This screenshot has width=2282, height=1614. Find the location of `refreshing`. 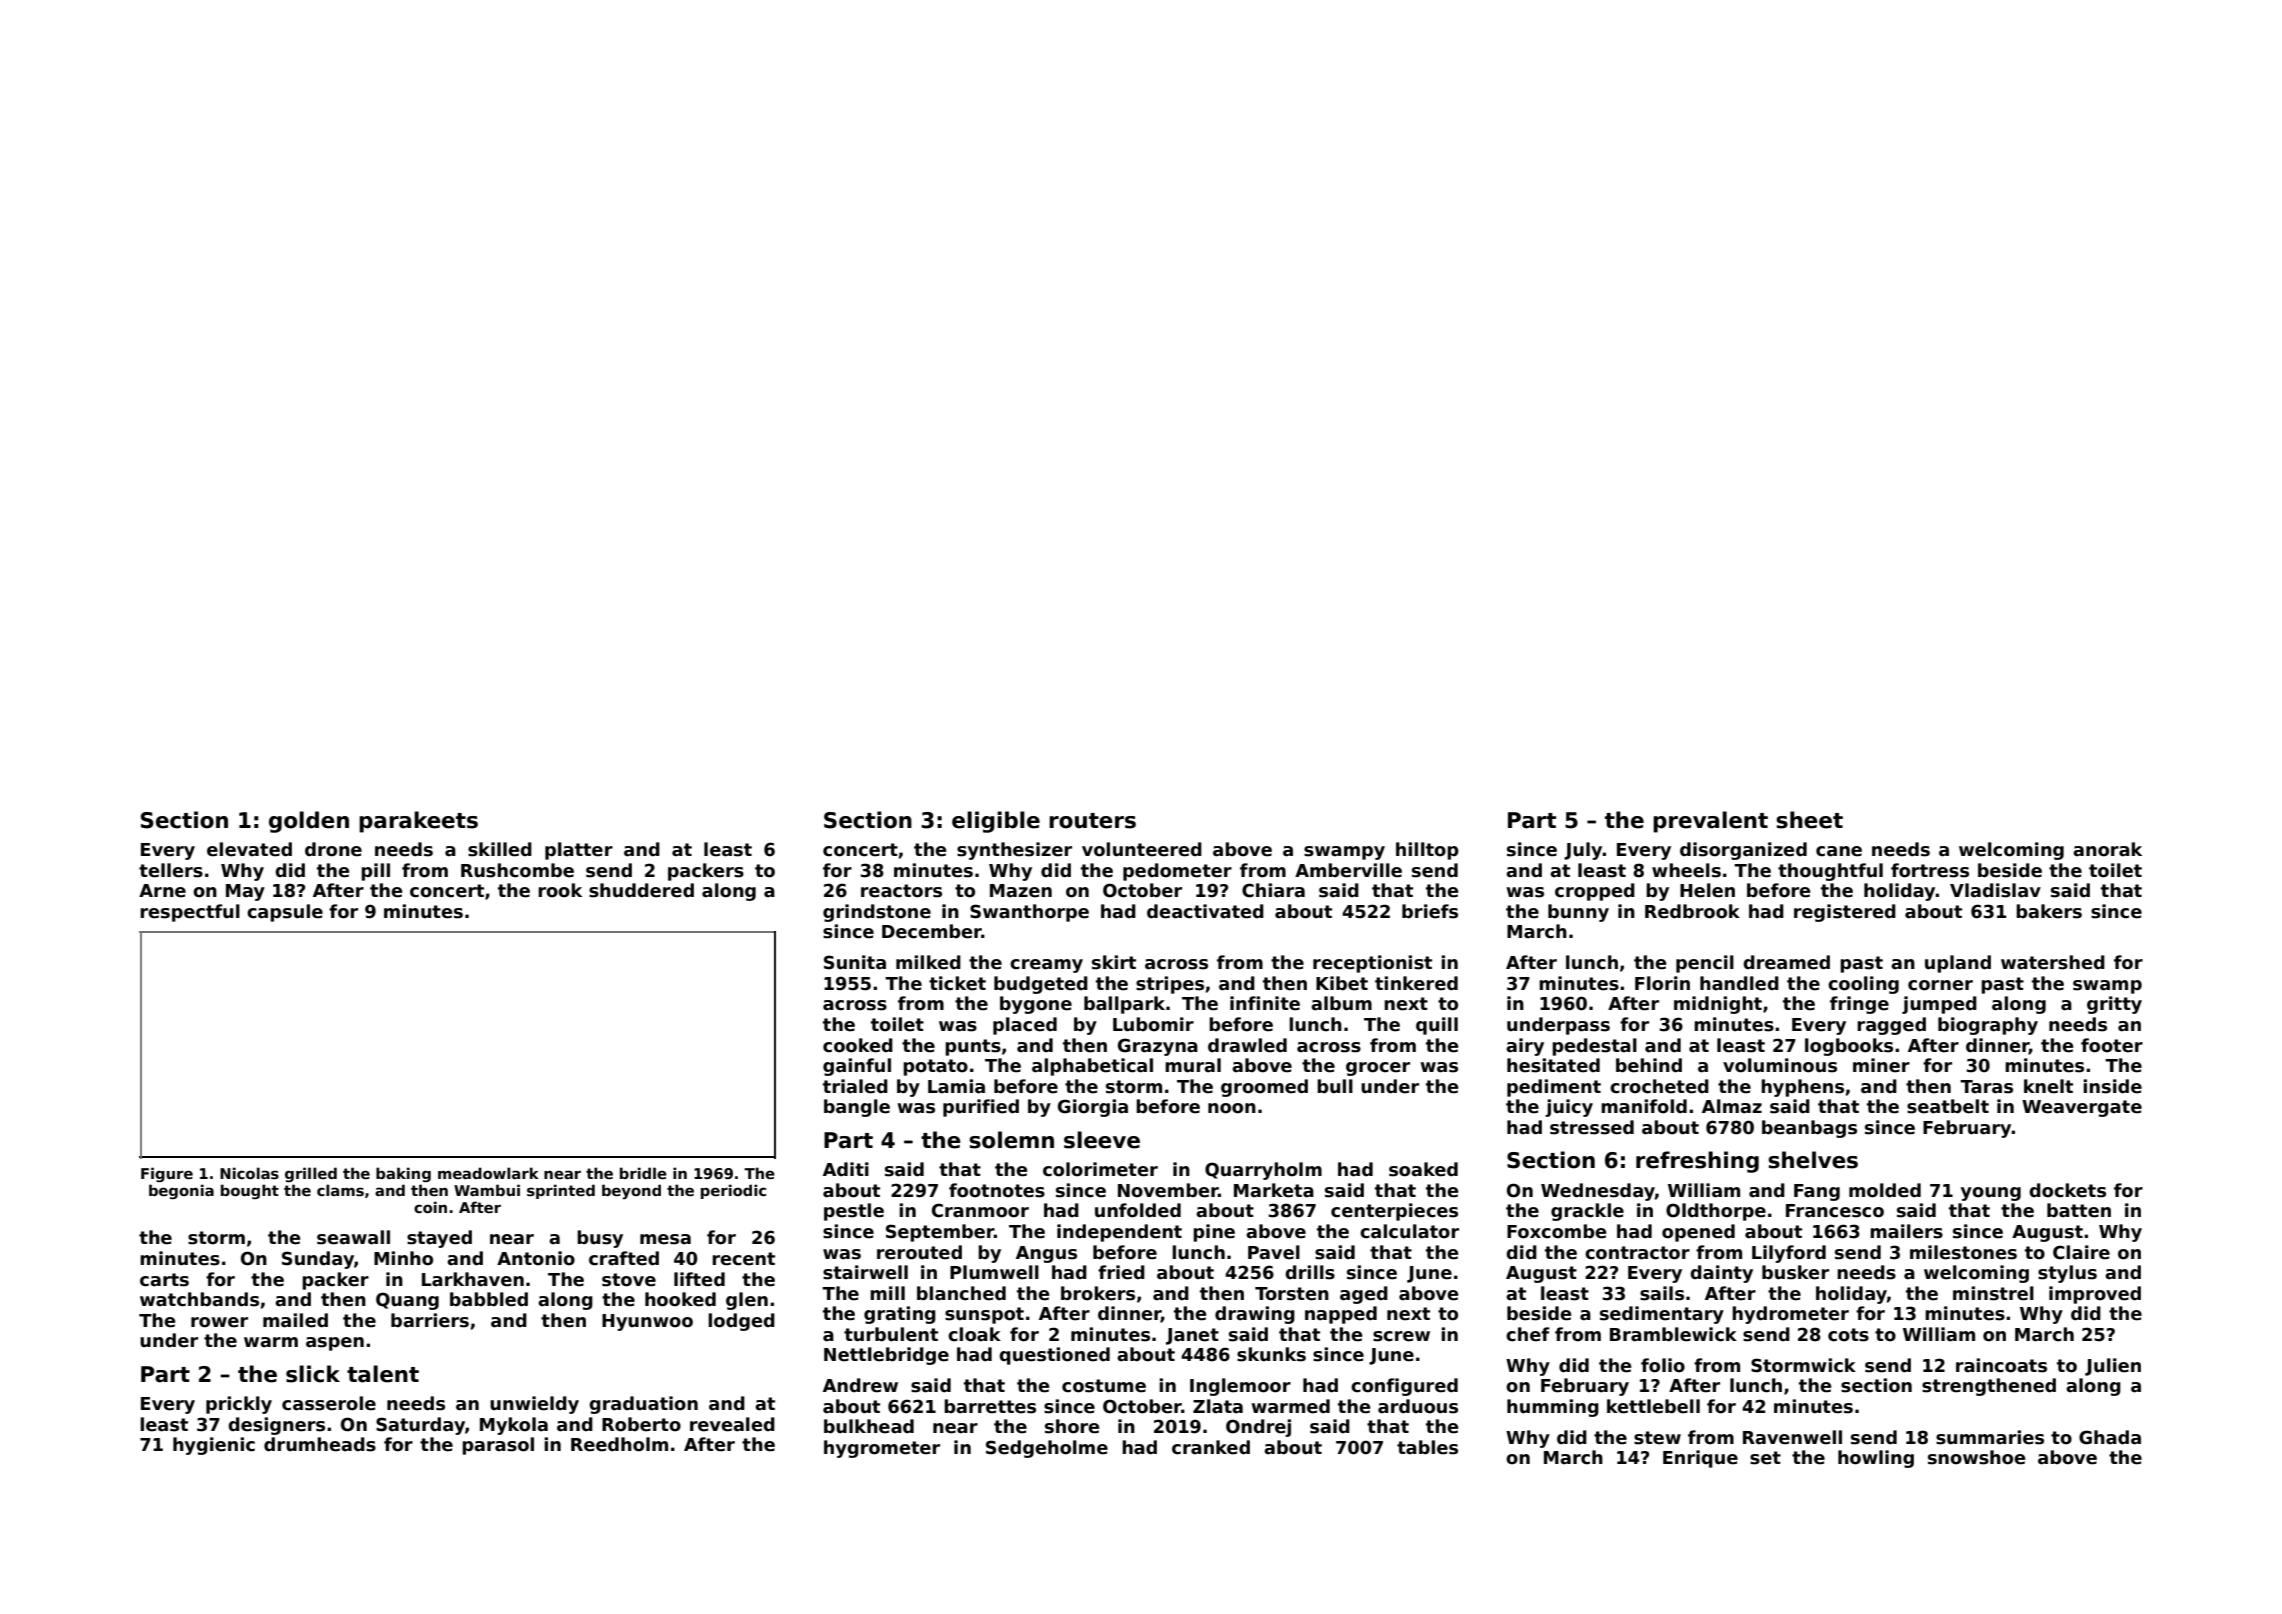

refreshing is located at coordinates (1697, 1162).
